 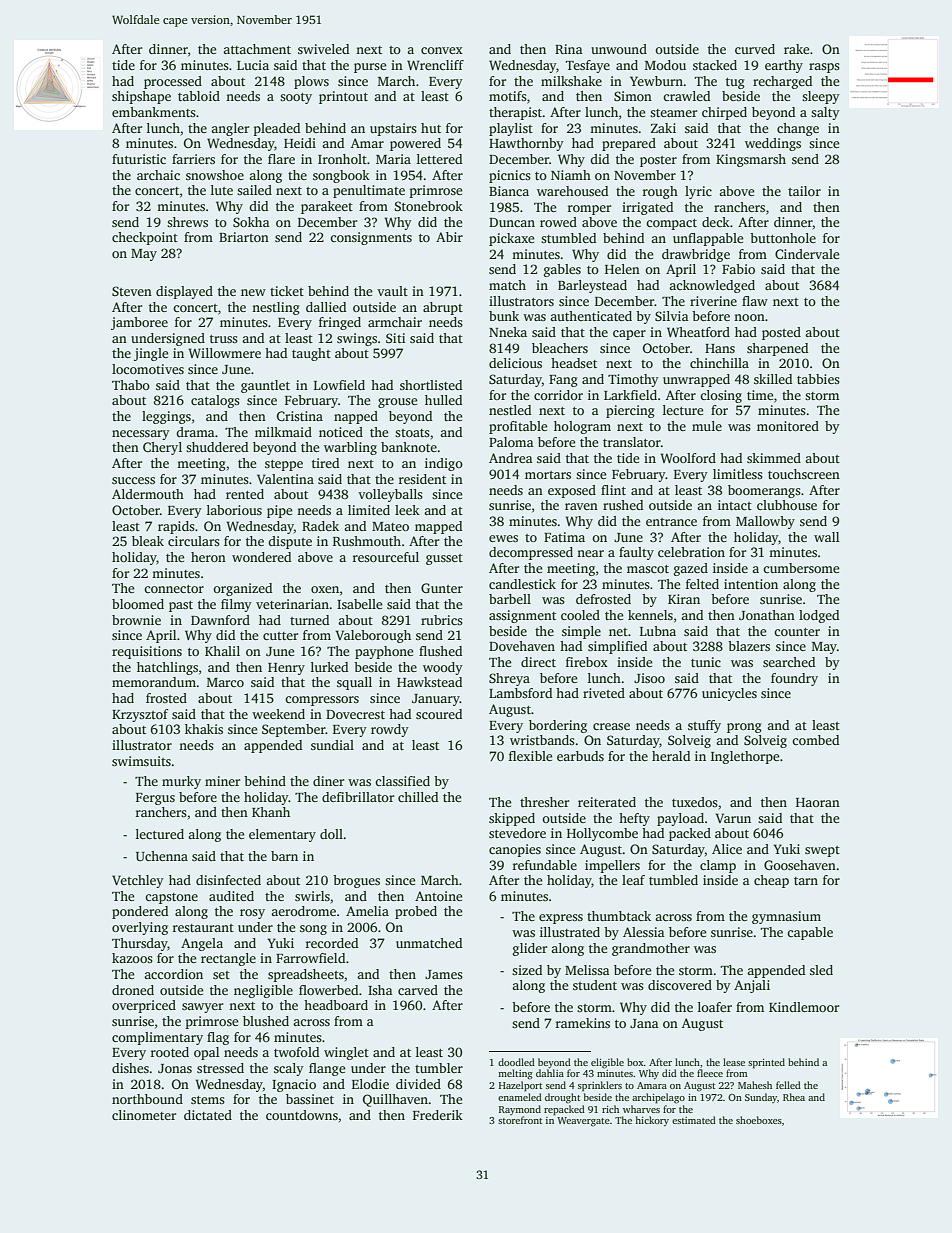 What do you see at coordinates (656, 81) in the image?
I see `Yewburn` at bounding box center [656, 81].
